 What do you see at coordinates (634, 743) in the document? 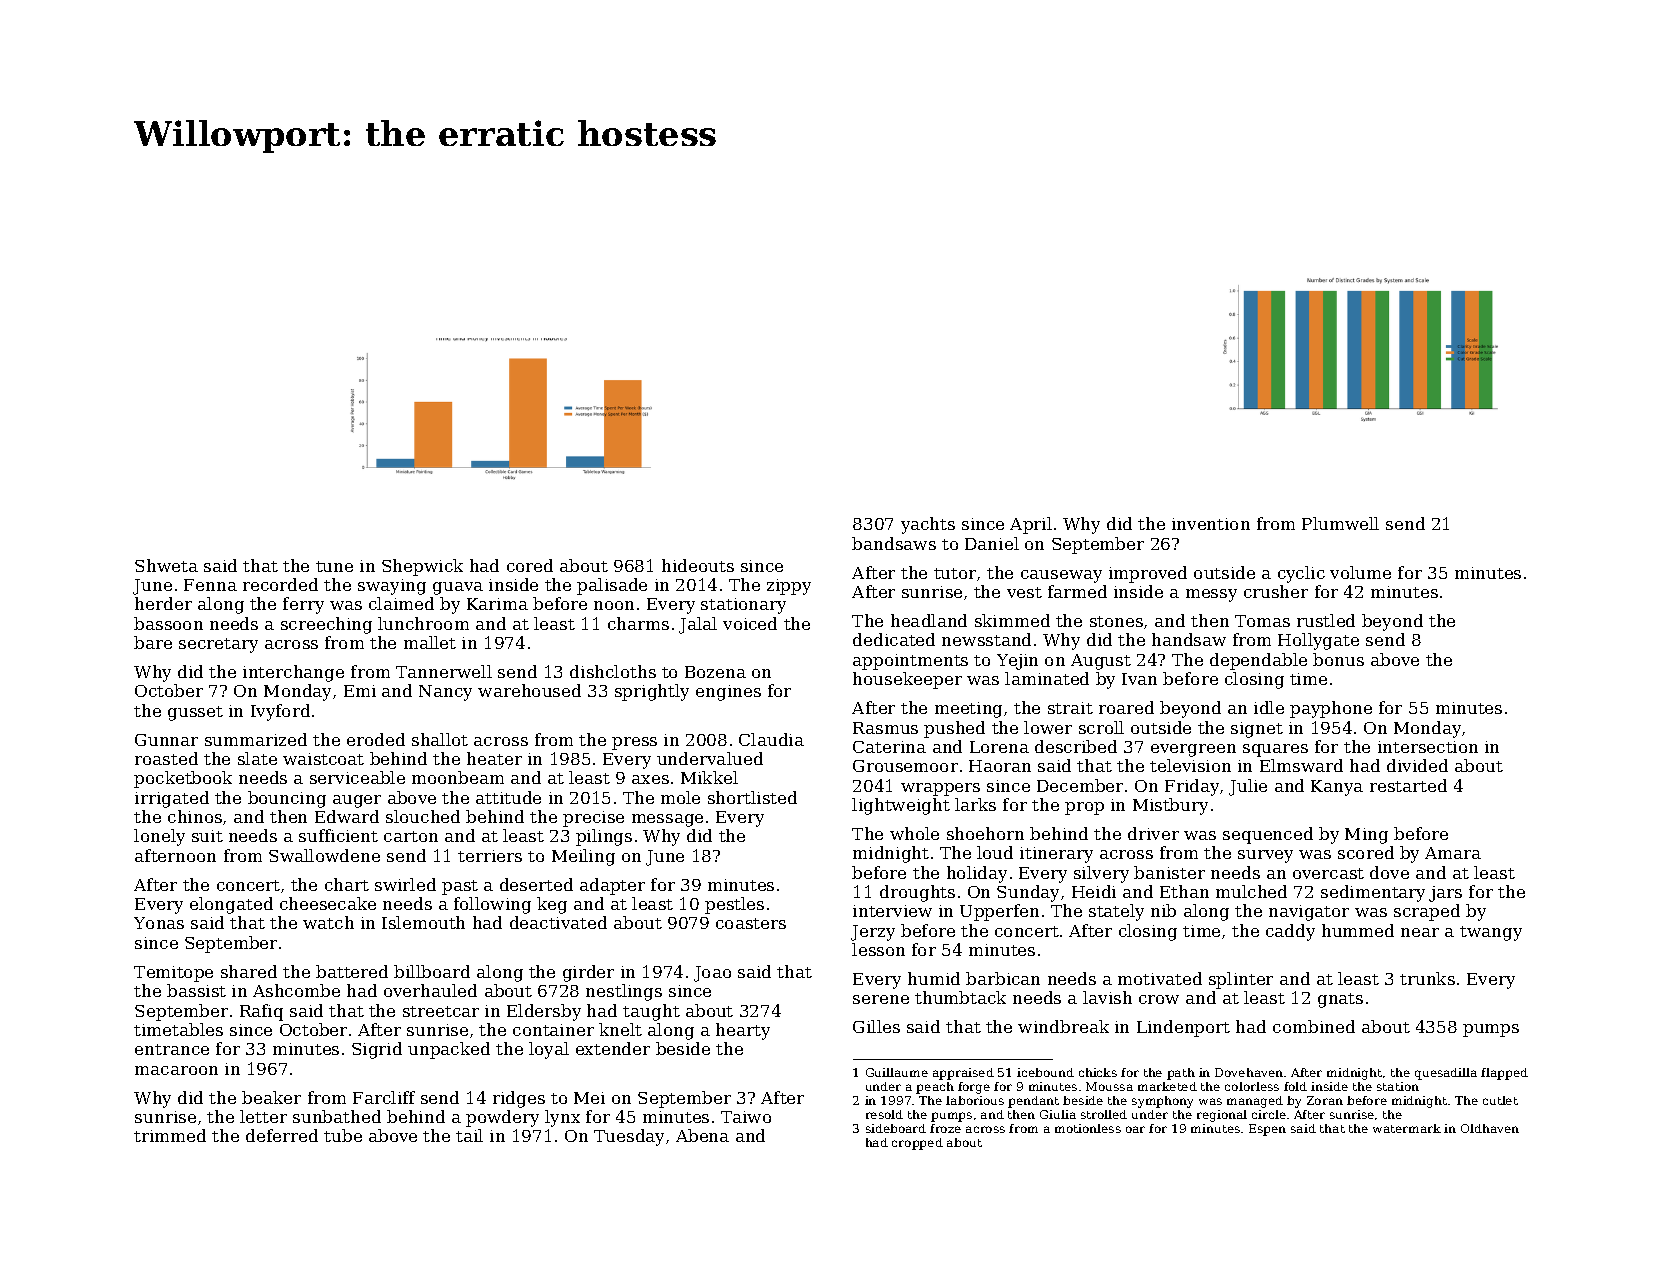
I see `press` at bounding box center [634, 743].
